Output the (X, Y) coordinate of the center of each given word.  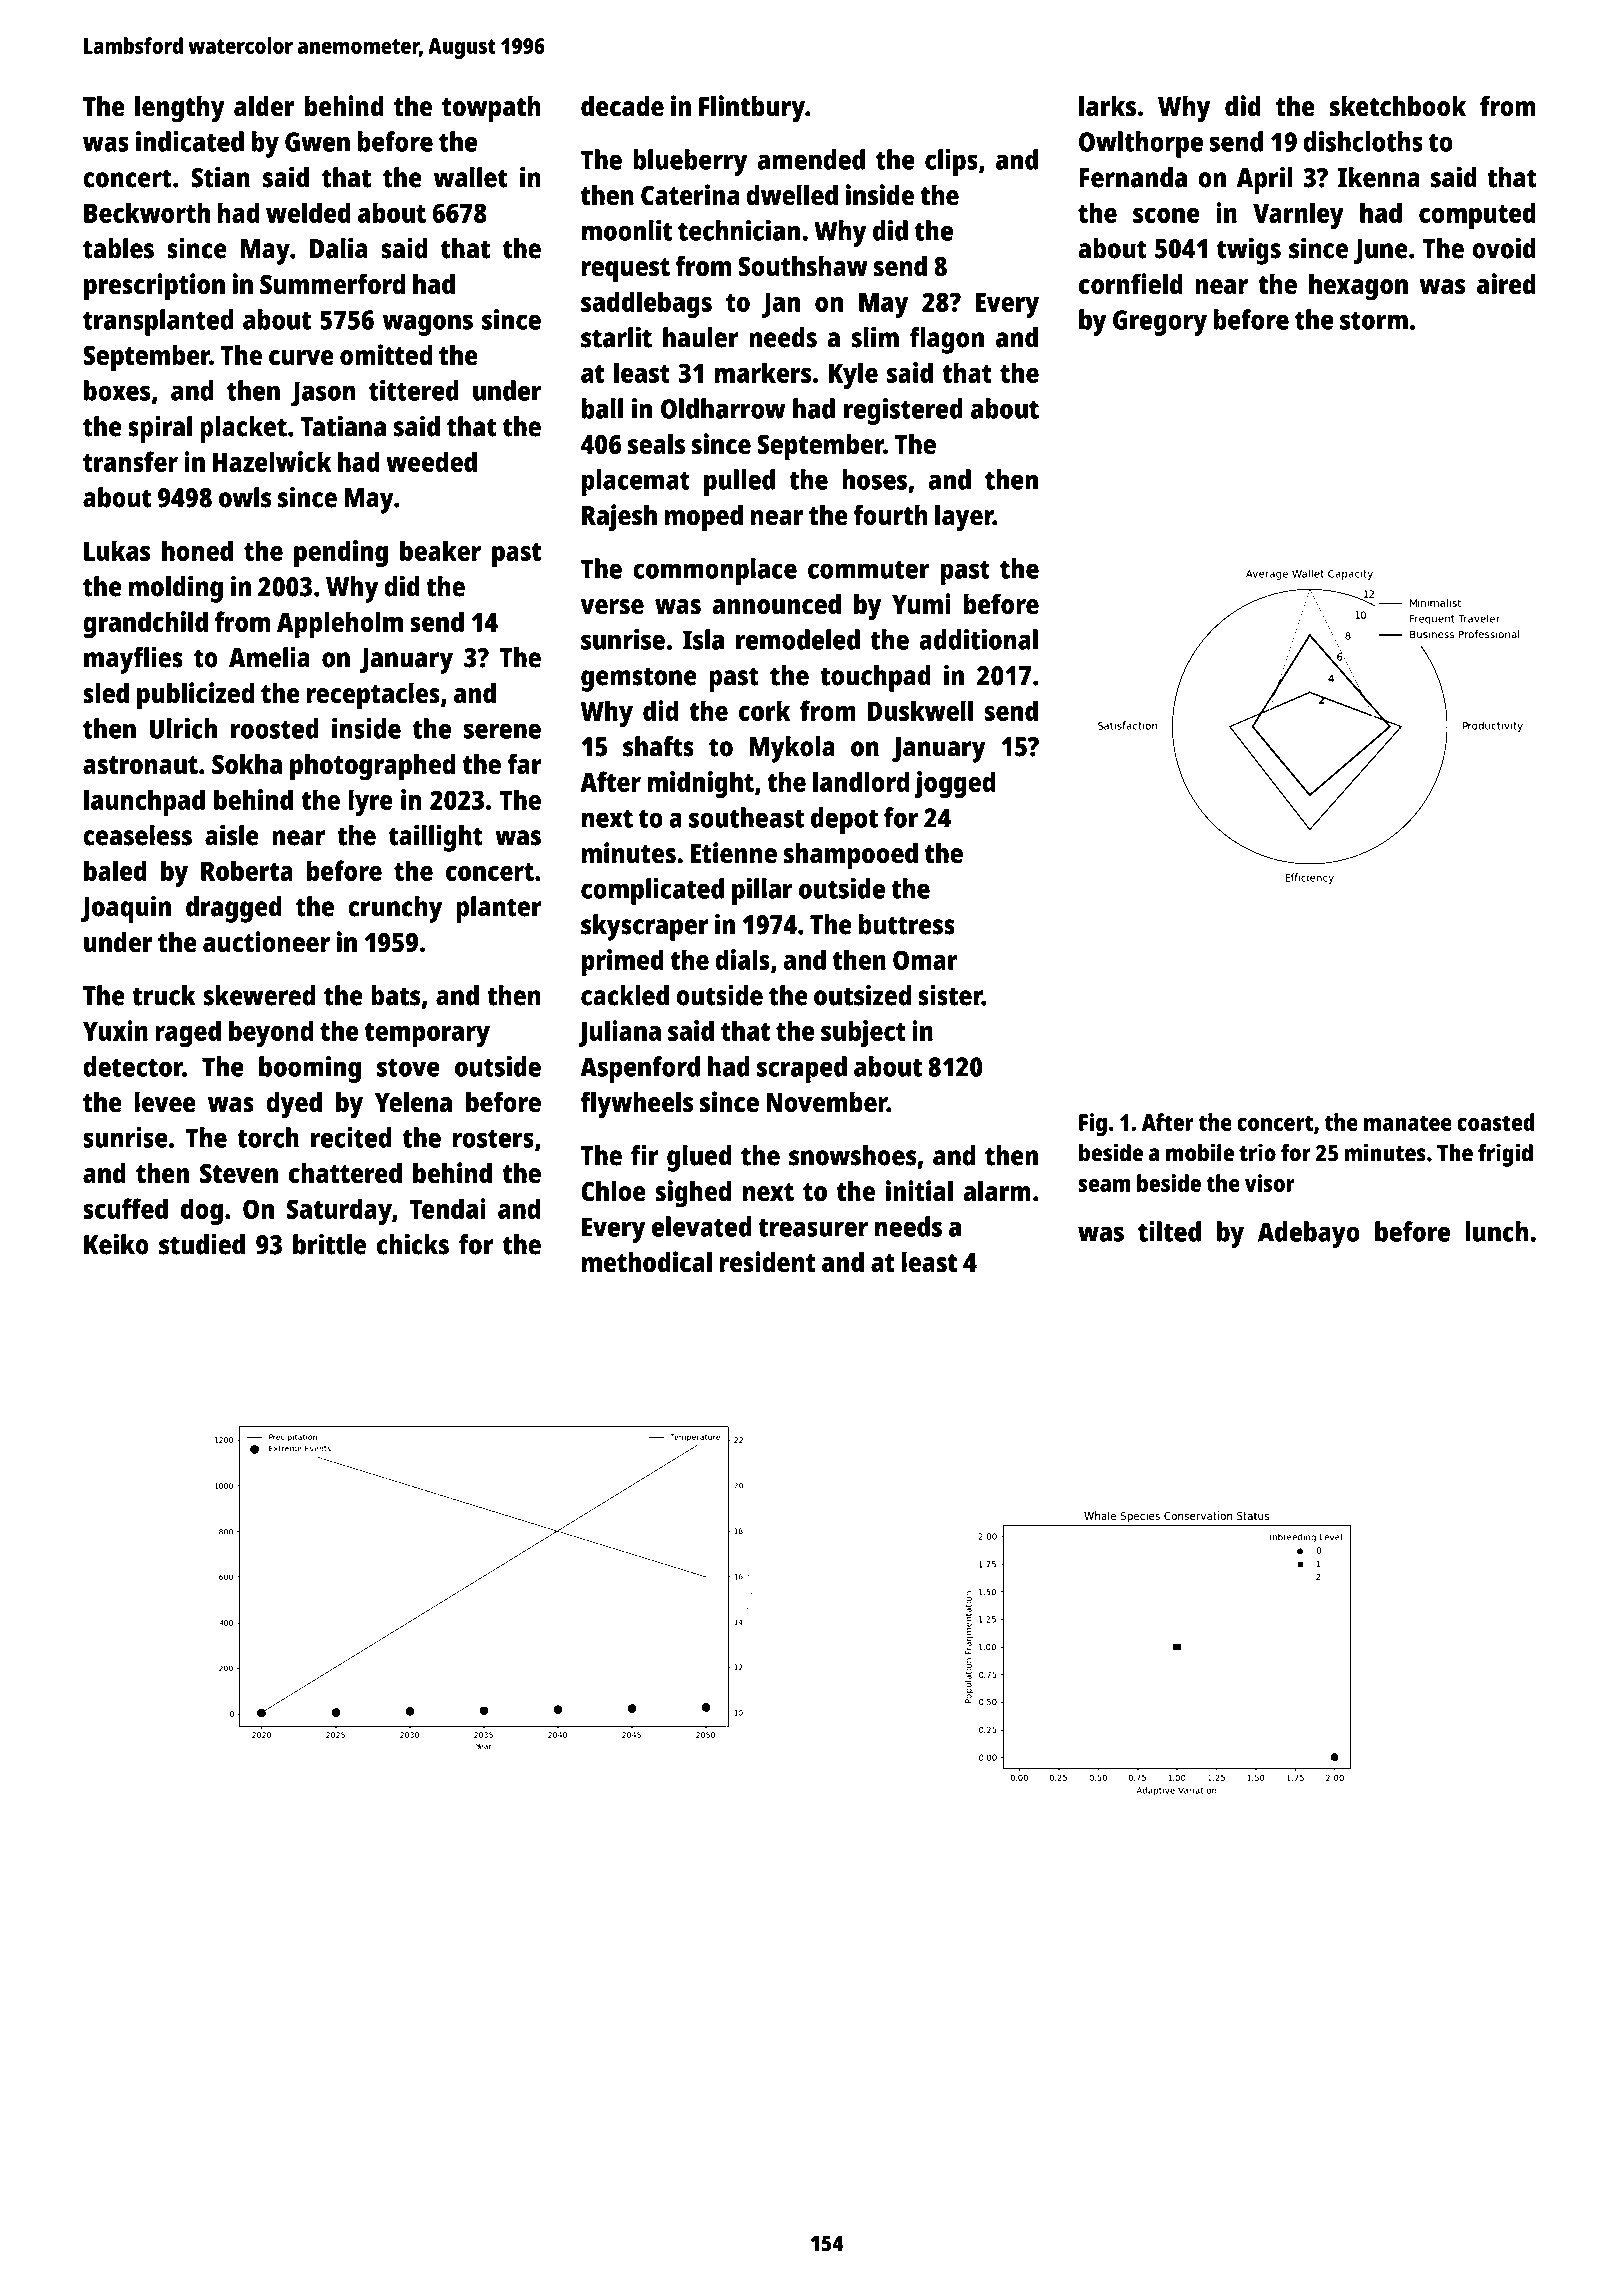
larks (1107, 106)
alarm (997, 1191)
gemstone (639, 679)
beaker (440, 550)
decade (622, 106)
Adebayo (1309, 1234)
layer (964, 518)
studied (202, 1244)
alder (264, 106)
